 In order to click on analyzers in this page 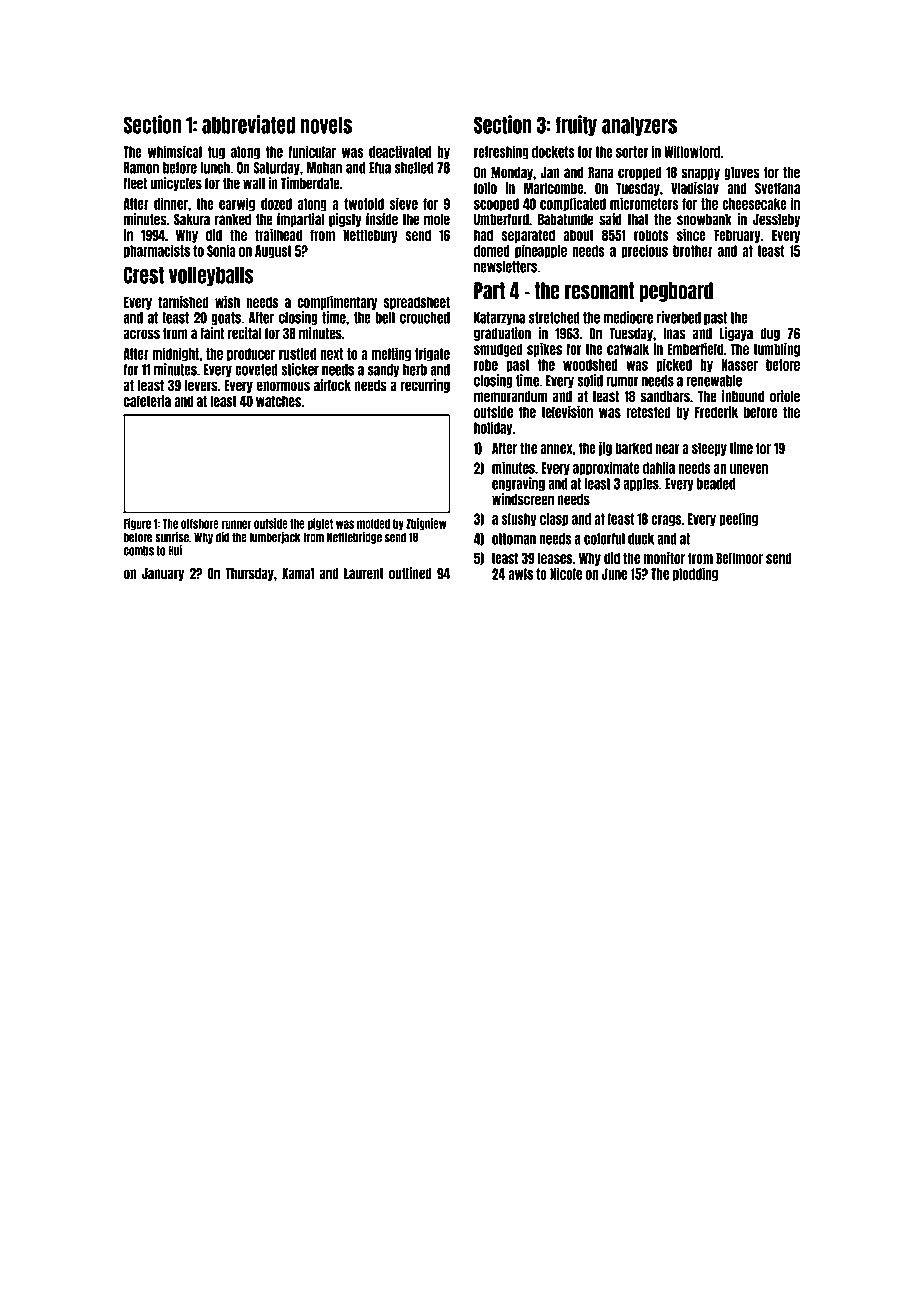, I will do `click(639, 126)`.
